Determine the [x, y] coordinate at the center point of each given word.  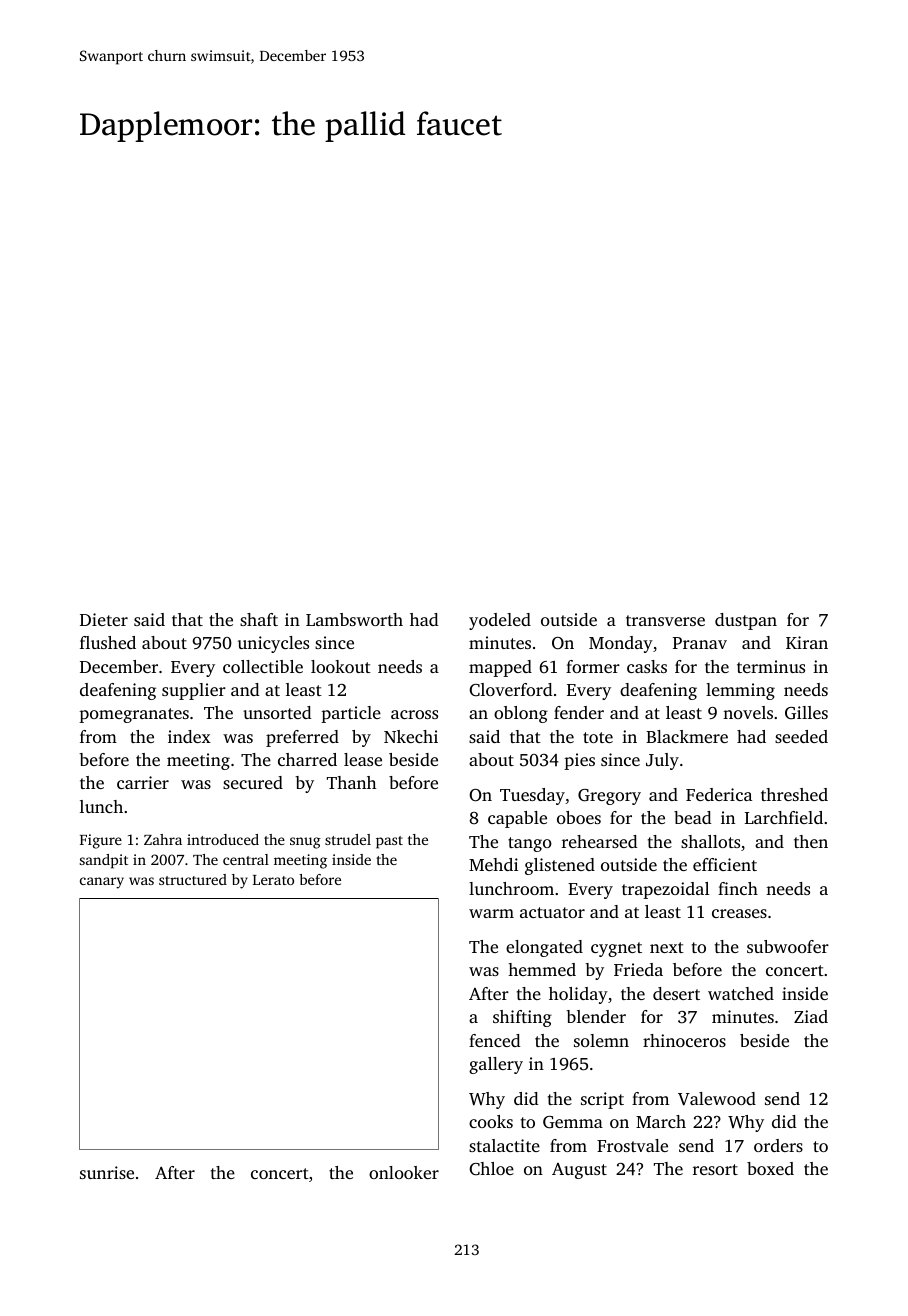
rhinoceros [684, 1040]
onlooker [404, 1172]
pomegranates [134, 715]
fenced [494, 1040]
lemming [740, 691]
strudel [348, 839]
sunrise [107, 1172]
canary [102, 883]
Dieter [104, 619]
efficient [725, 864]
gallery [496, 1065]
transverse [665, 620]
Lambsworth [354, 619]
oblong [521, 714]
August [579, 1171]
